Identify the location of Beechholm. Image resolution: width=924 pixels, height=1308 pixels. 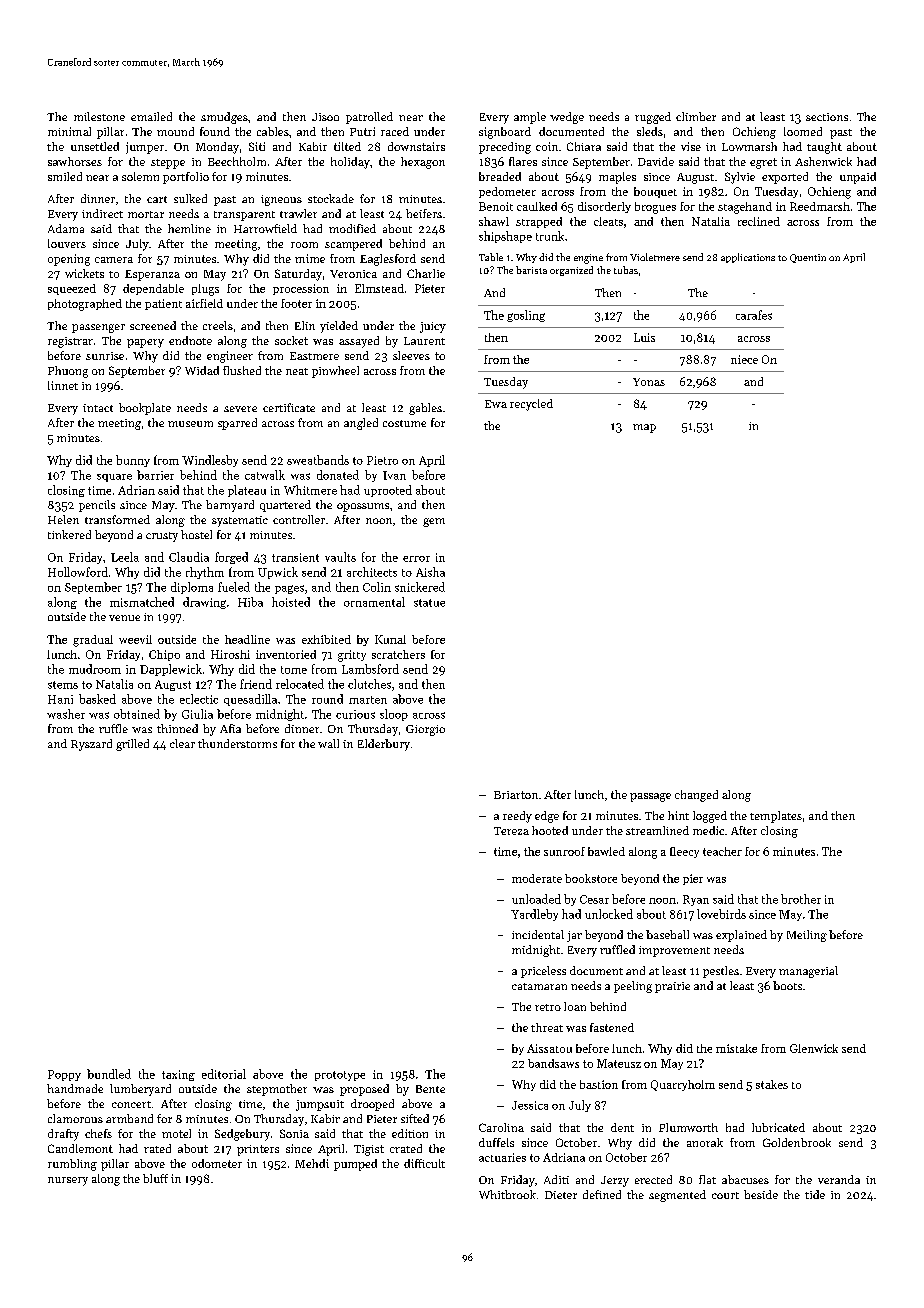
(237, 161).
